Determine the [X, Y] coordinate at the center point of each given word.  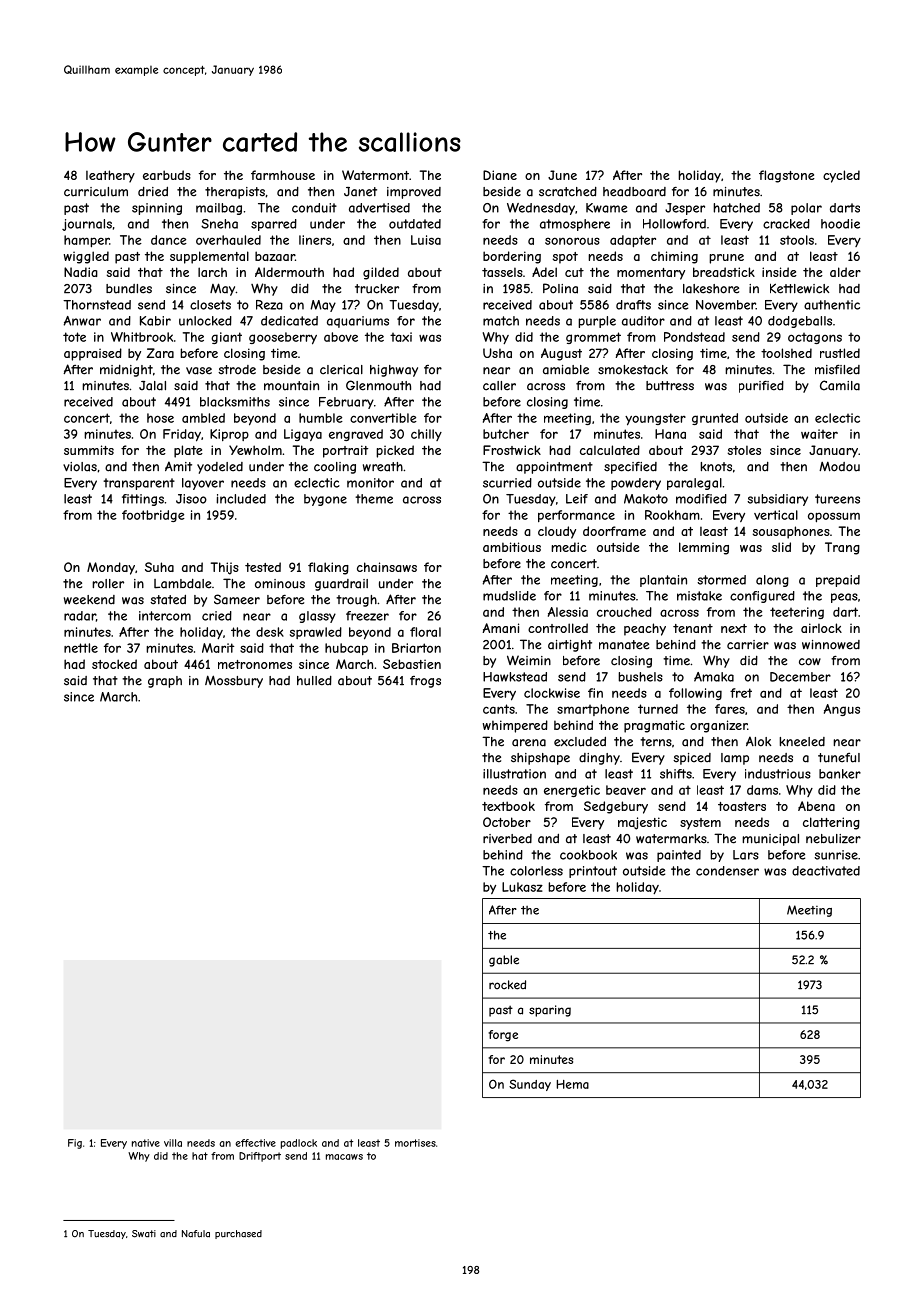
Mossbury [234, 681]
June [562, 175]
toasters [742, 806]
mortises [415, 1143]
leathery [110, 176]
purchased [238, 1234]
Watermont [375, 175]
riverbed [507, 839]
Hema [573, 1084]
